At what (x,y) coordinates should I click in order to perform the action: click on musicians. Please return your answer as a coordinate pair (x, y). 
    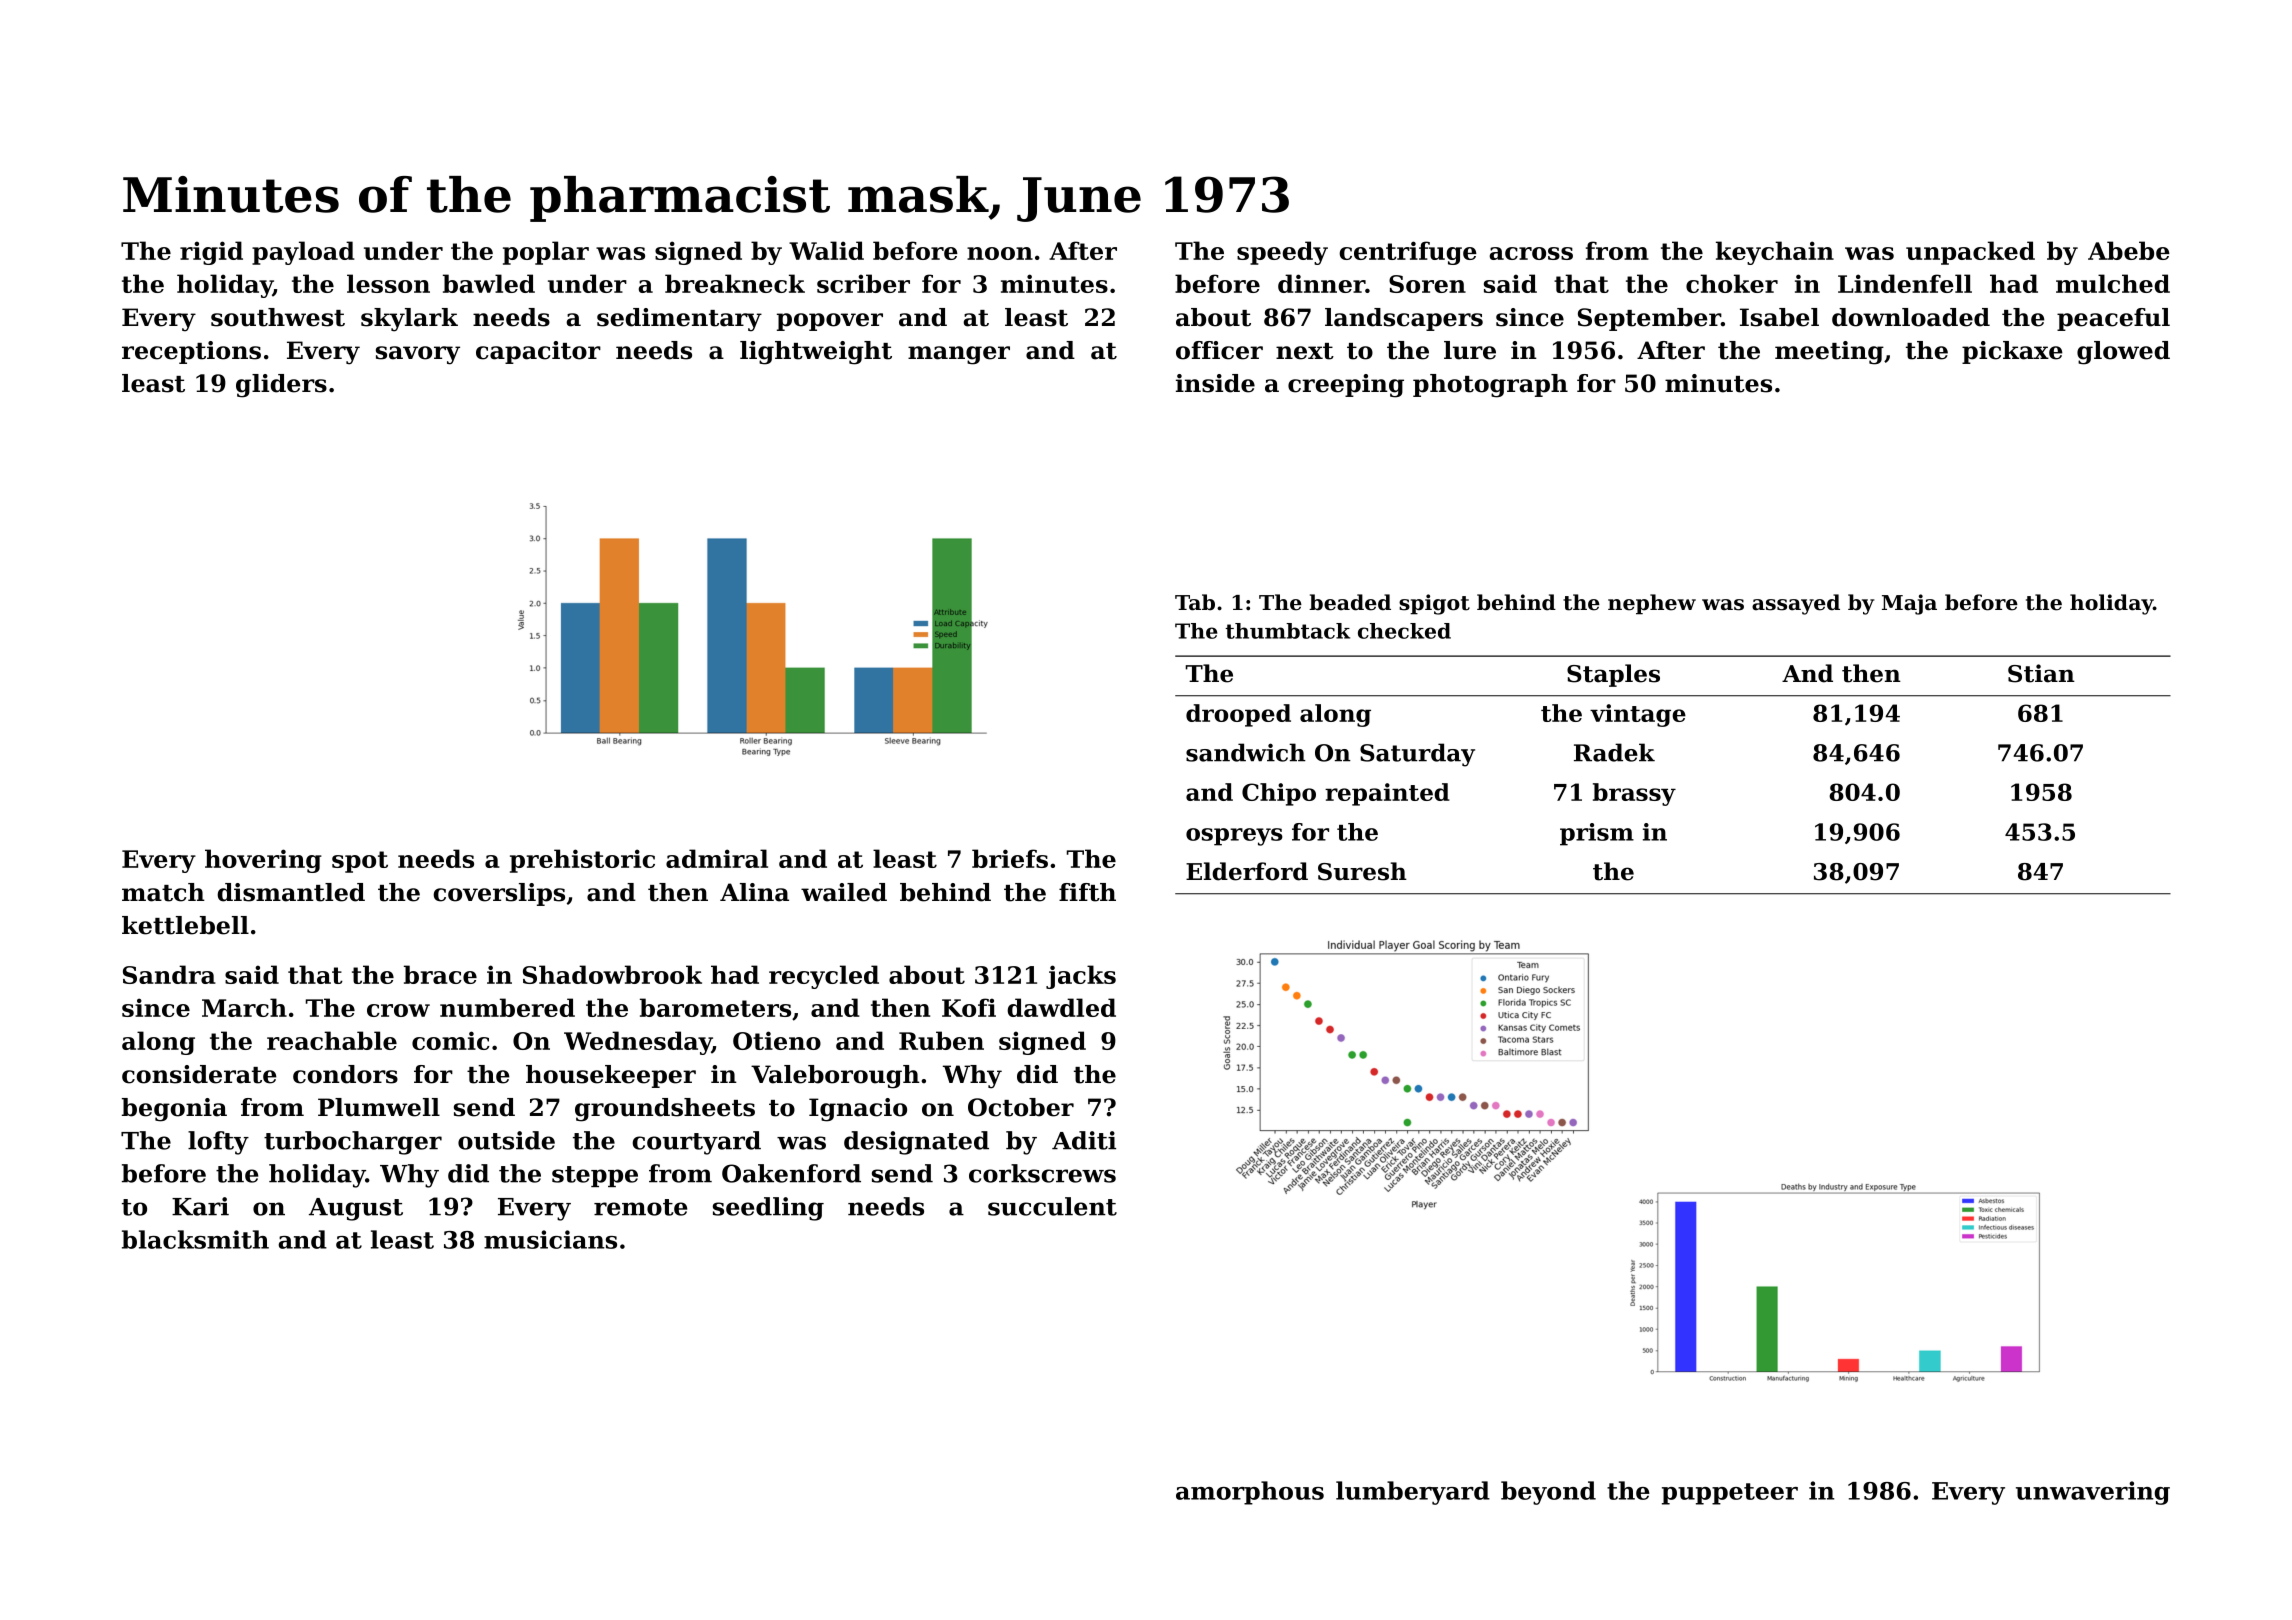
    Looking at the image, I should click on (550, 1239).
